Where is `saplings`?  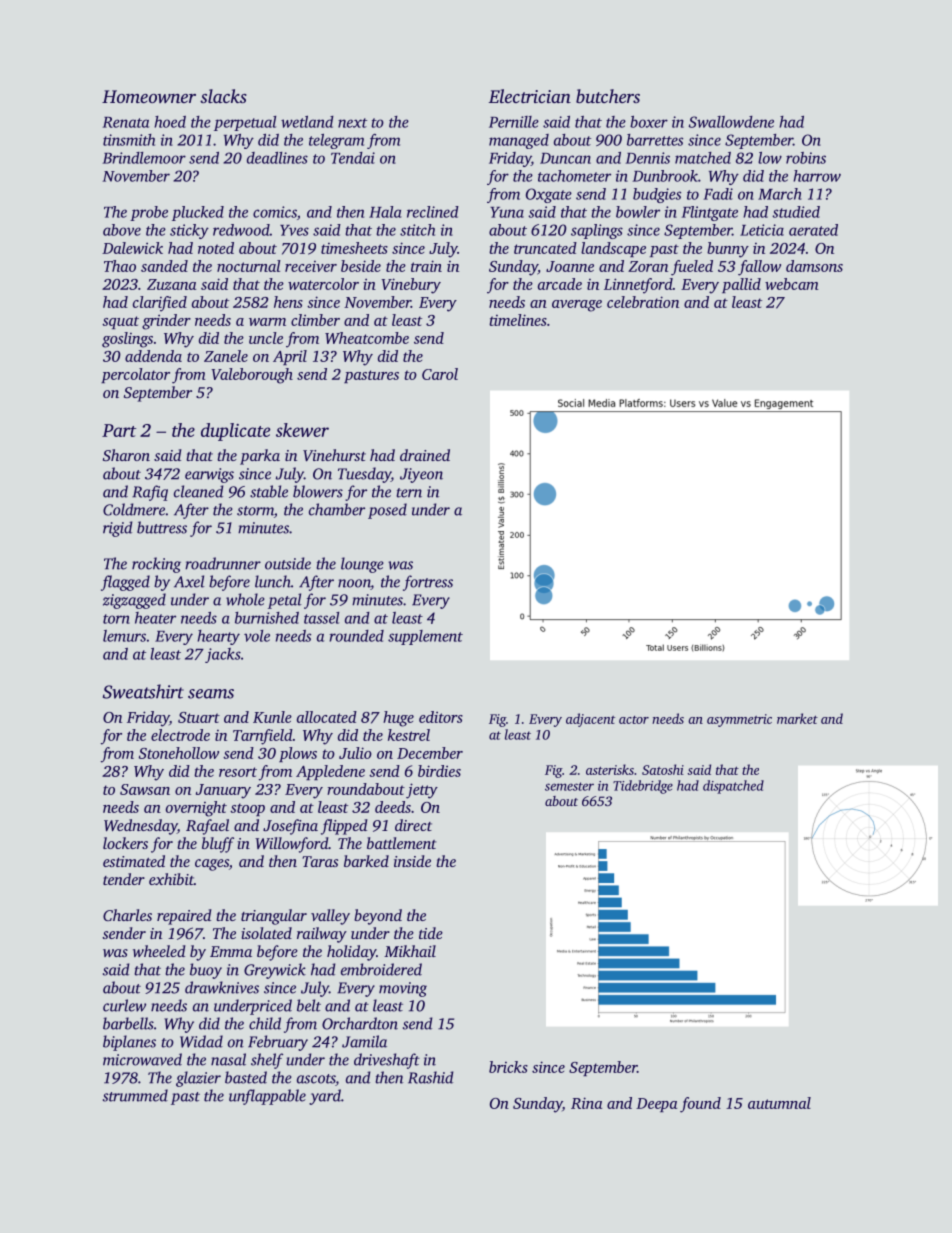 saplings is located at coordinates (597, 231).
